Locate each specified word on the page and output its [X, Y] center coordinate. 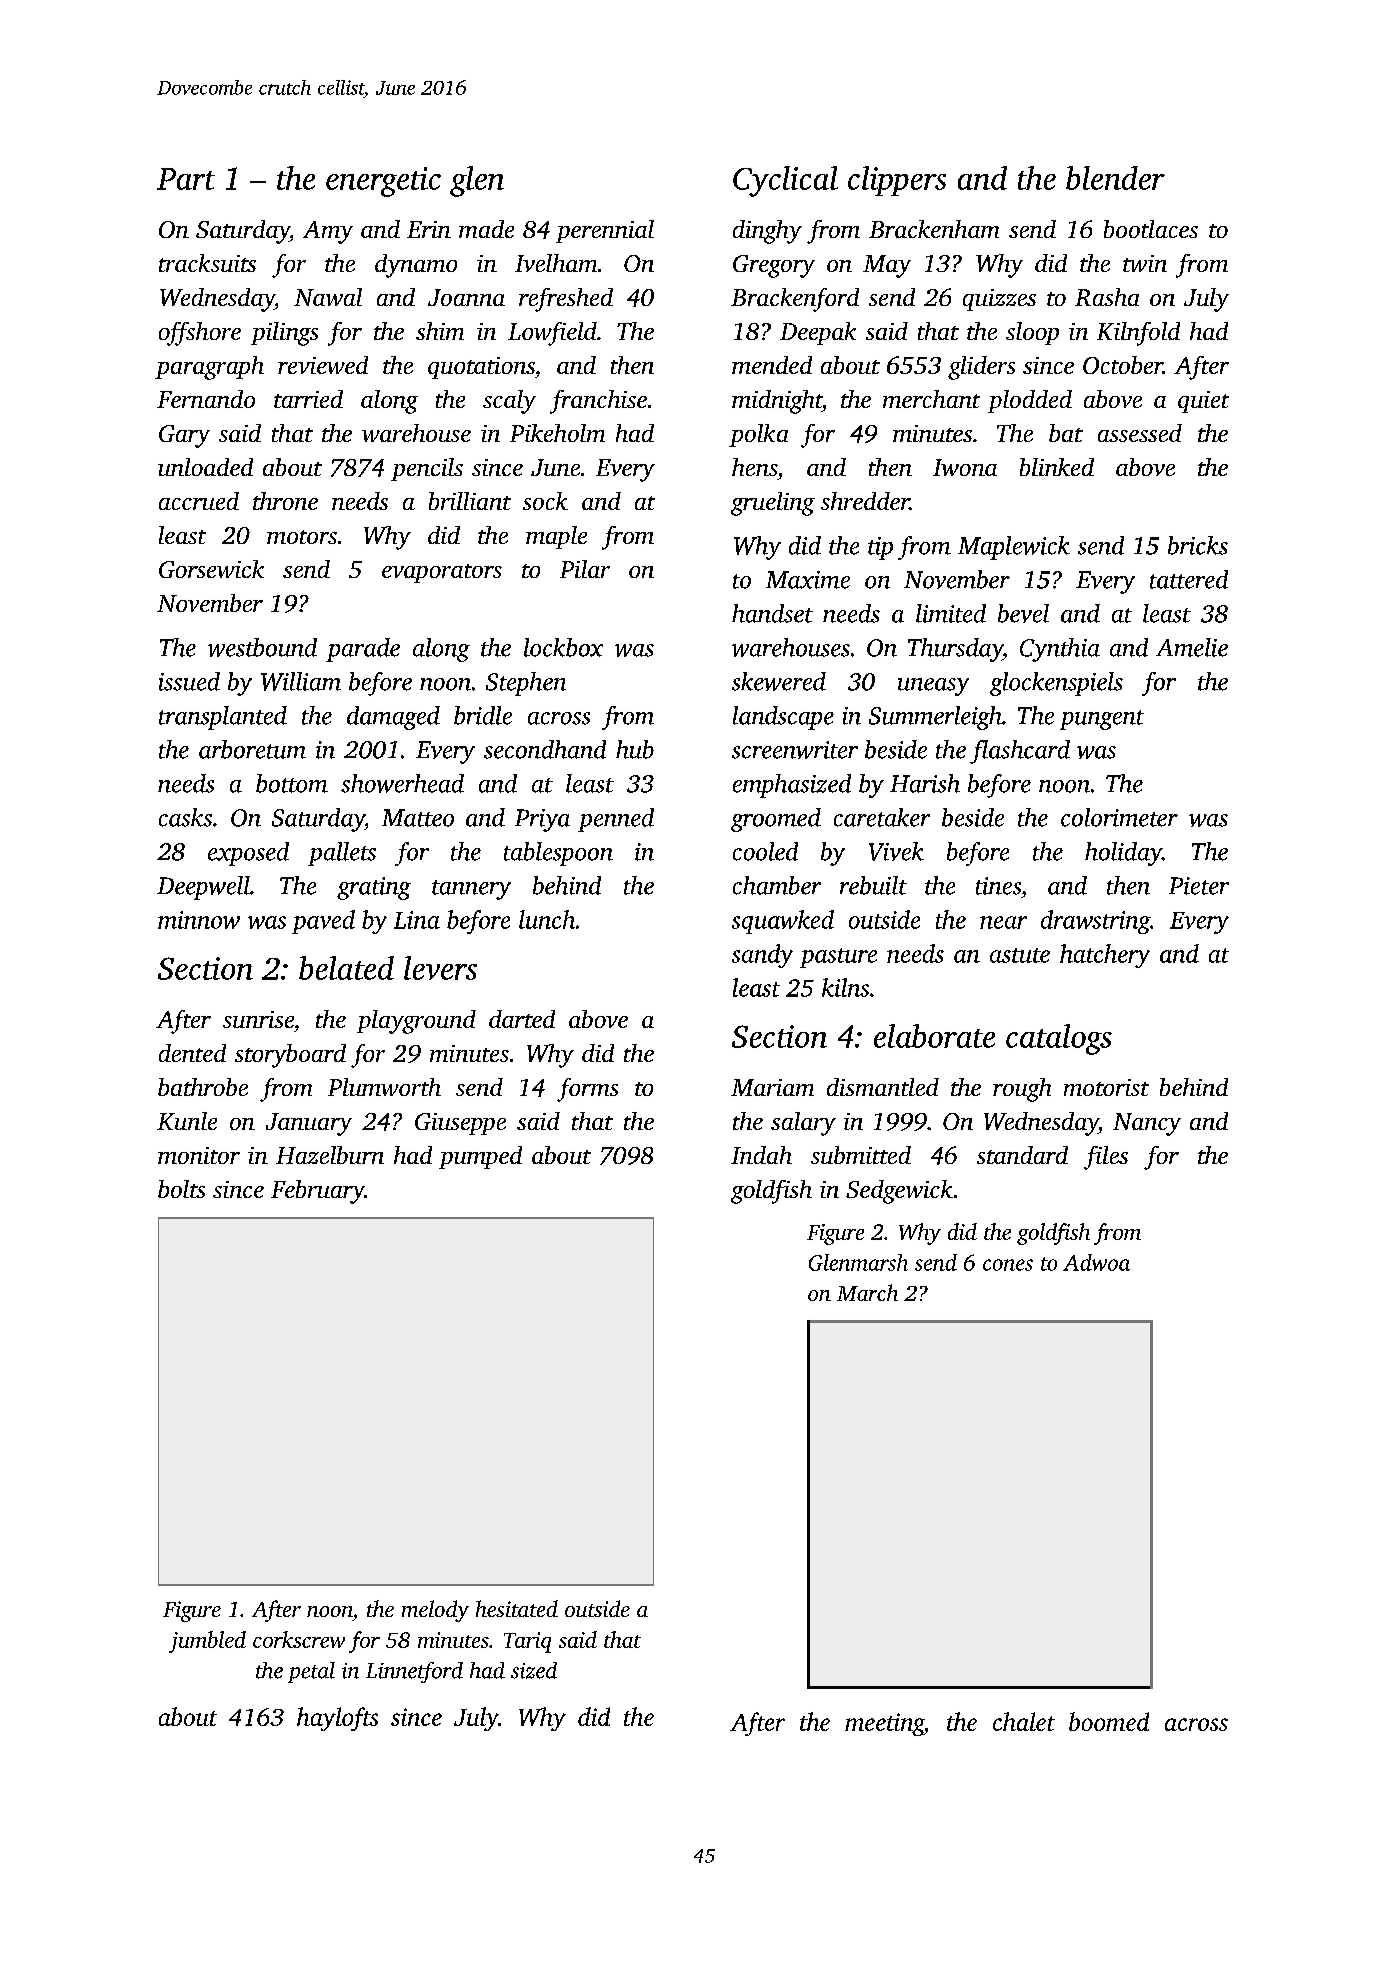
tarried [308, 399]
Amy [328, 232]
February [318, 1192]
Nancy [1147, 1124]
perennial [605, 231]
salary [803, 1124]
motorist [1106, 1087]
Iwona [965, 467]
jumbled [207, 1642]
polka [758, 435]
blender [1115, 178]
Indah [761, 1155]
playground [416, 1022]
